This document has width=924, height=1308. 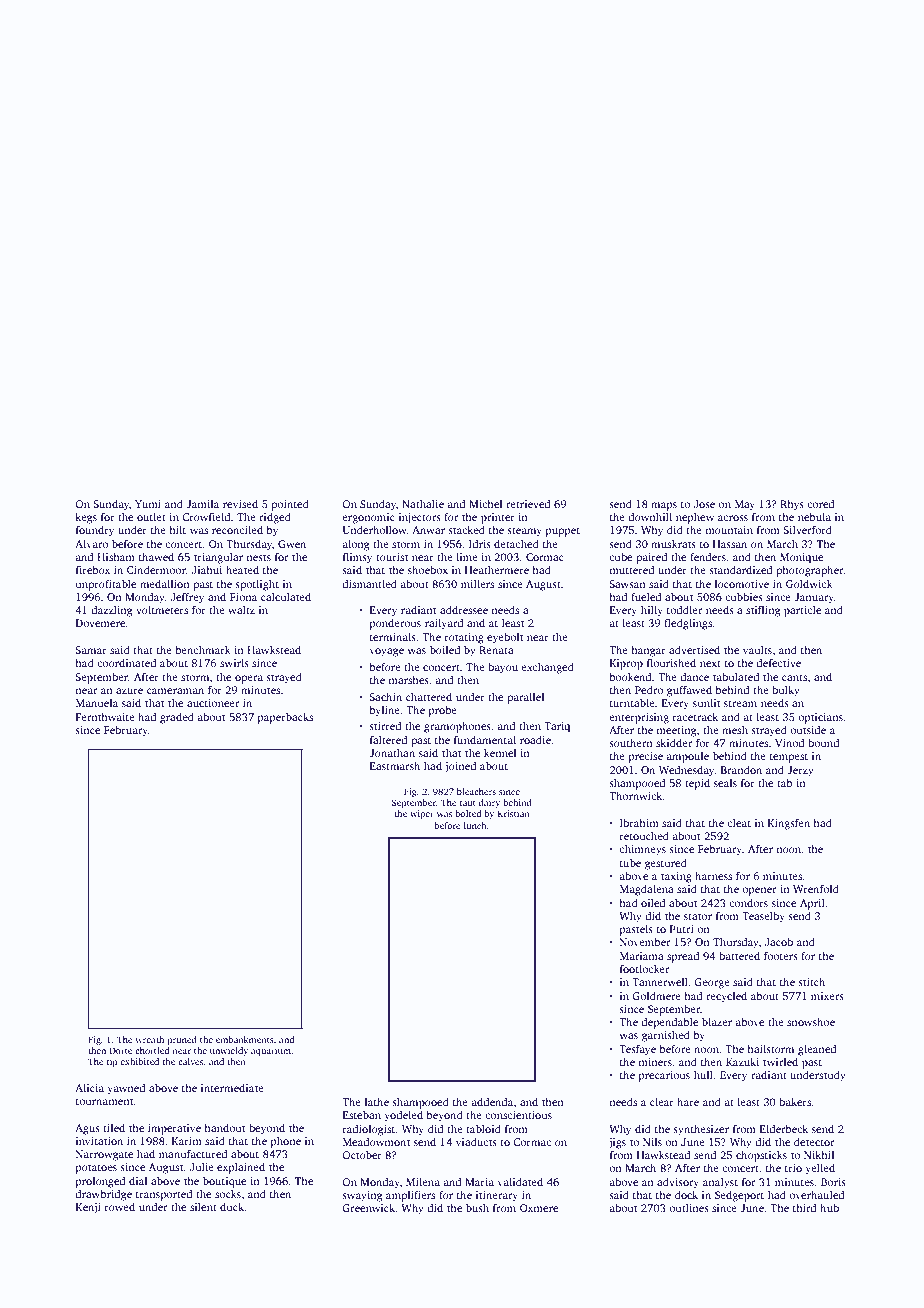 I want to click on itinerary, so click(x=497, y=1196).
